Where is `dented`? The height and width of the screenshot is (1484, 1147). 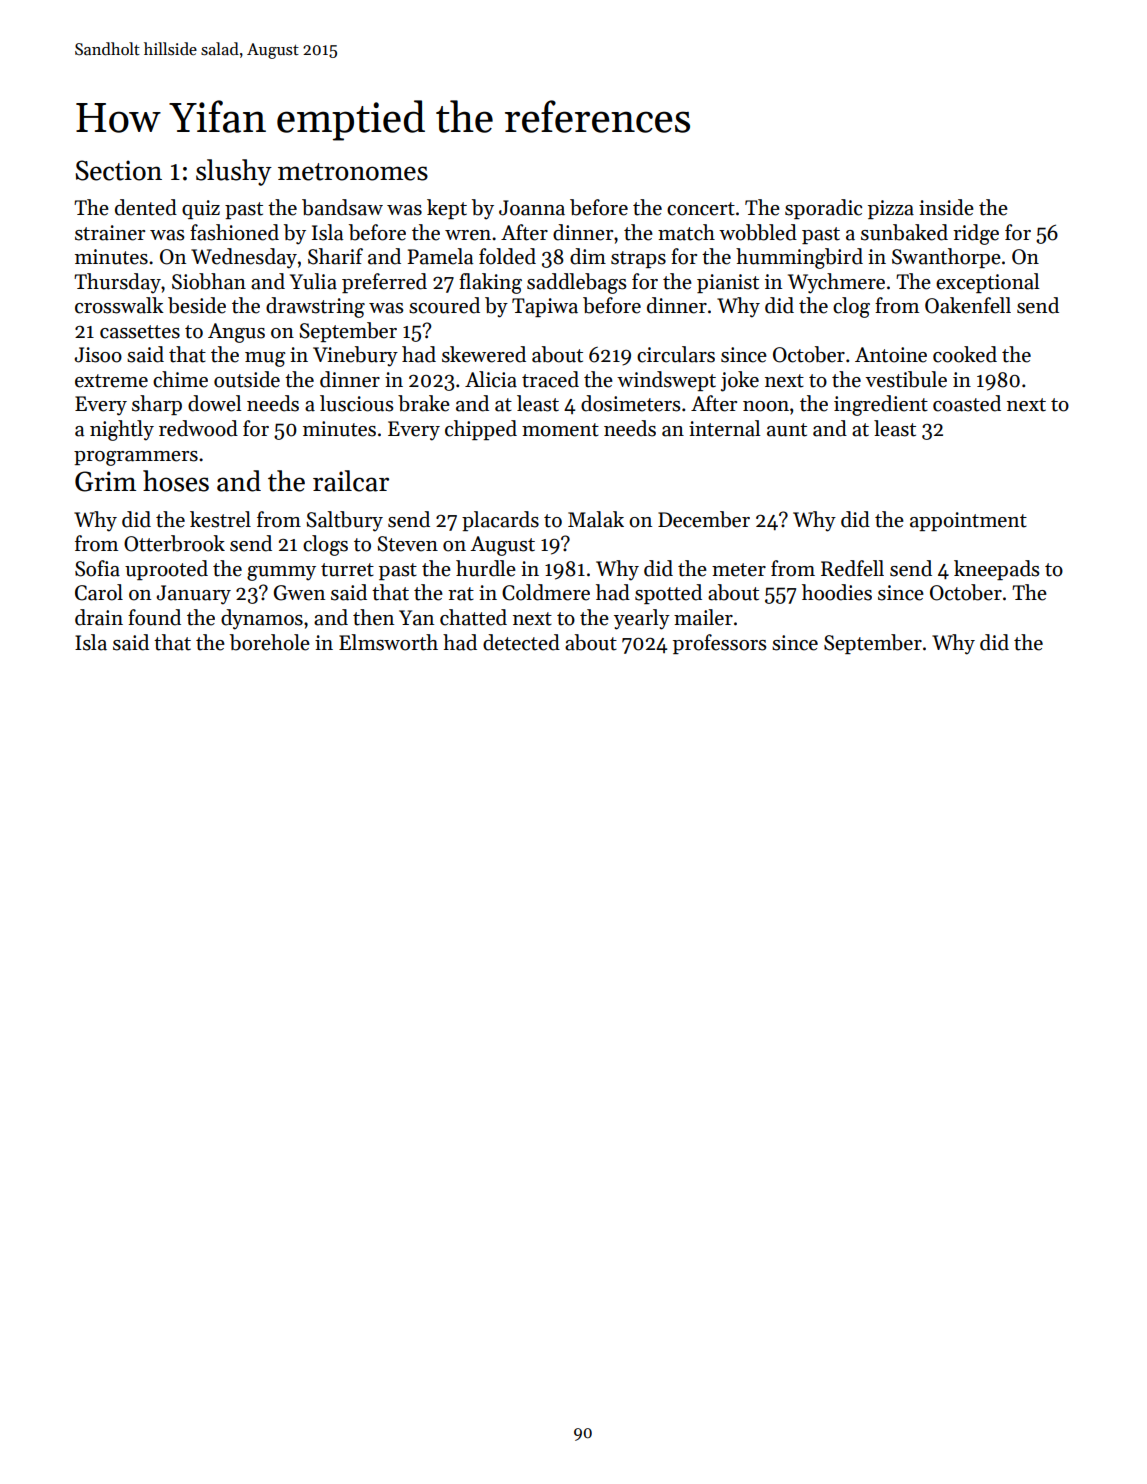 dented is located at coordinates (146, 207).
